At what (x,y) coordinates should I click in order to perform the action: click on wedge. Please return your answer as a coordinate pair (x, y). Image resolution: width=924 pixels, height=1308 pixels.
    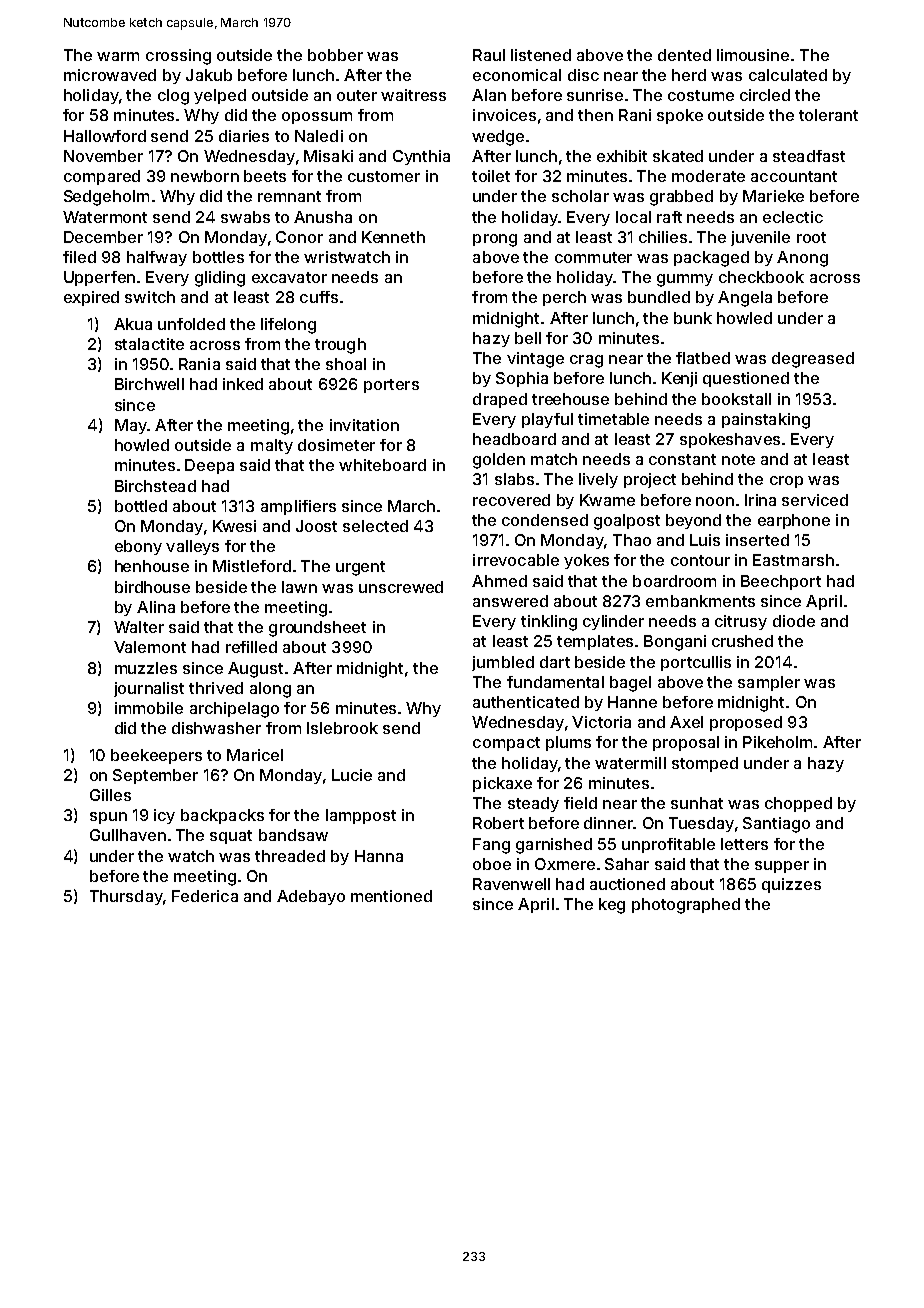
    Looking at the image, I should click on (498, 138).
